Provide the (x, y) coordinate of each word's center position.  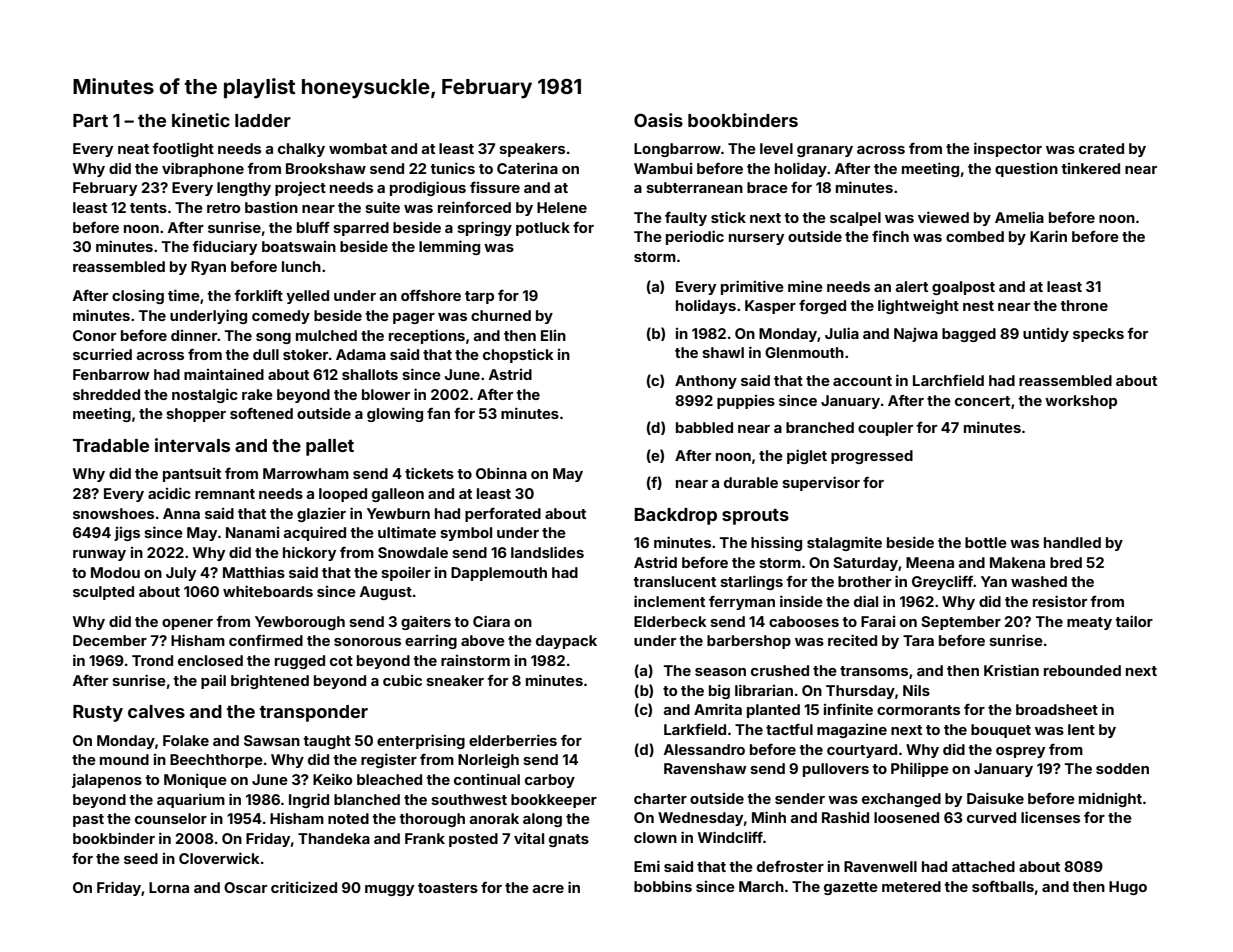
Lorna (169, 887)
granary (825, 151)
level (776, 148)
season (720, 672)
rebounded (1082, 670)
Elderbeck (670, 621)
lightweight (918, 306)
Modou (115, 572)
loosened (906, 817)
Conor (94, 335)
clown (655, 837)
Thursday (860, 692)
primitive (752, 287)
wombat (358, 148)
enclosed (210, 660)
